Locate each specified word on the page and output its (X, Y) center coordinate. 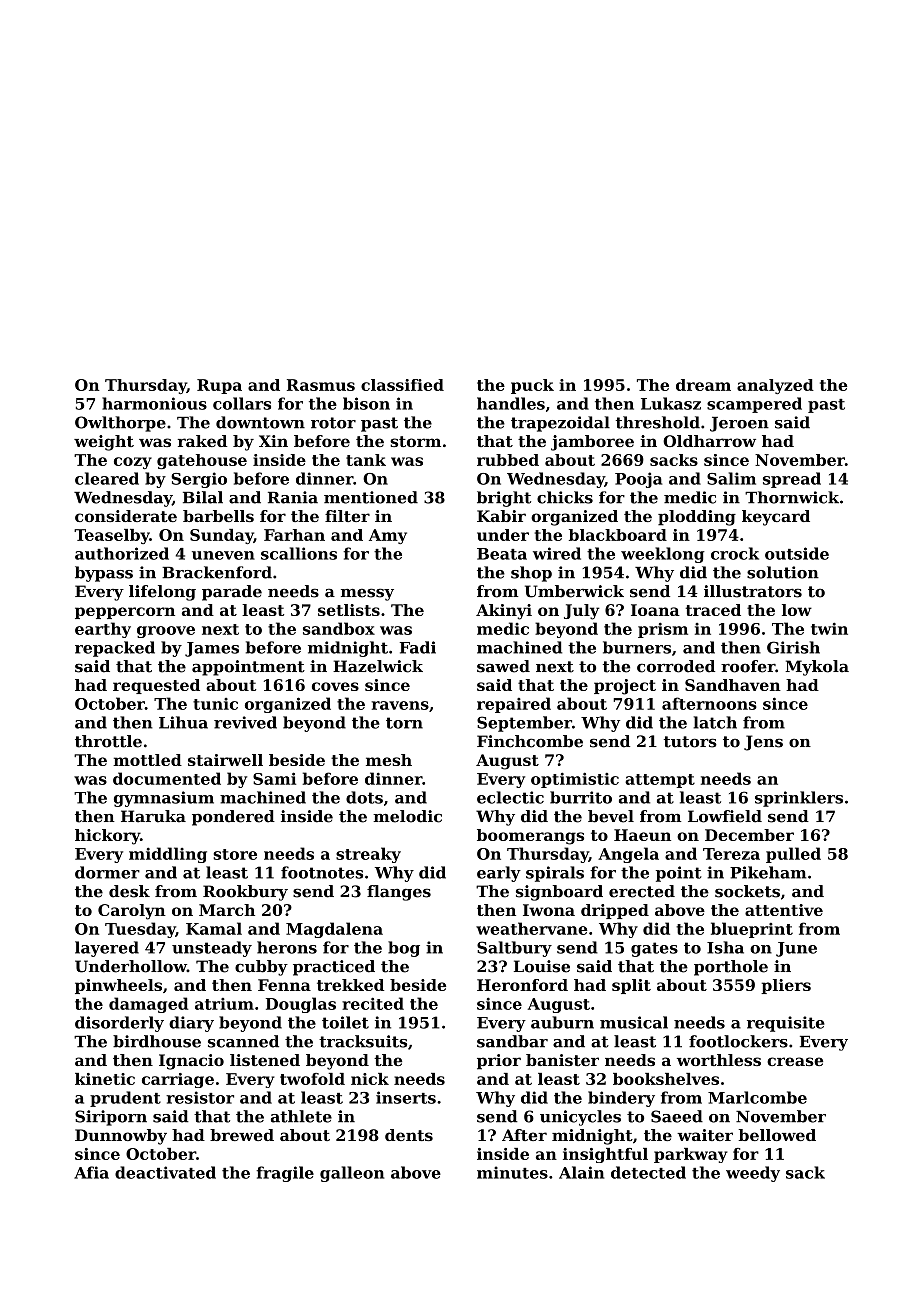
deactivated (165, 1172)
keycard (776, 518)
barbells (218, 516)
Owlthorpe (120, 424)
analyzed (775, 386)
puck (532, 386)
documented (167, 778)
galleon (352, 1174)
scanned (243, 1041)
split (631, 986)
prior (499, 1062)
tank (366, 460)
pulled (793, 855)
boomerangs (530, 837)
